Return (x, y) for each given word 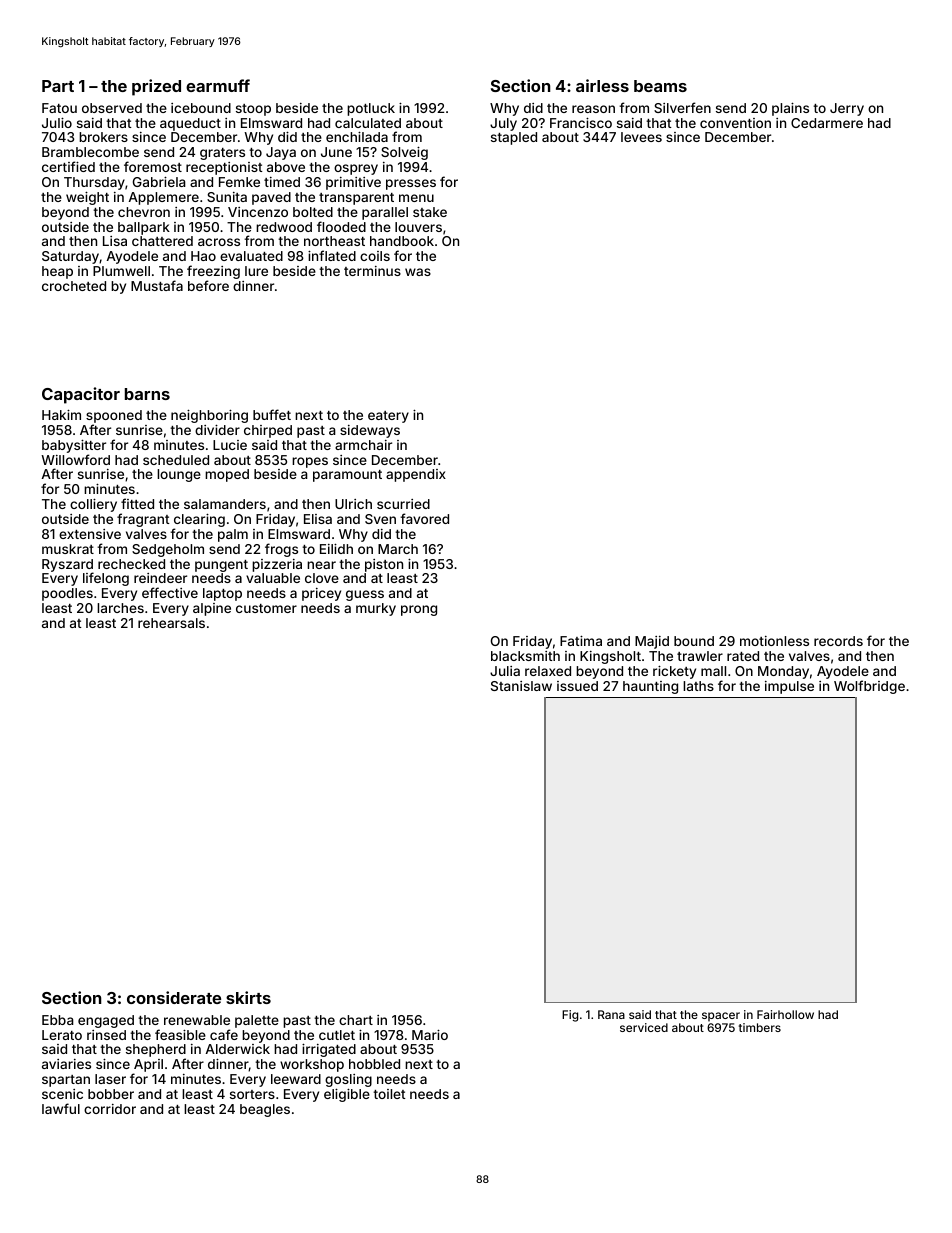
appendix (416, 475)
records (838, 641)
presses (411, 184)
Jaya (281, 153)
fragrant (143, 520)
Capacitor (81, 395)
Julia (505, 671)
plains (790, 109)
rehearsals (171, 623)
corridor (110, 1109)
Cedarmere (827, 123)
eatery (388, 417)
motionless (774, 641)
